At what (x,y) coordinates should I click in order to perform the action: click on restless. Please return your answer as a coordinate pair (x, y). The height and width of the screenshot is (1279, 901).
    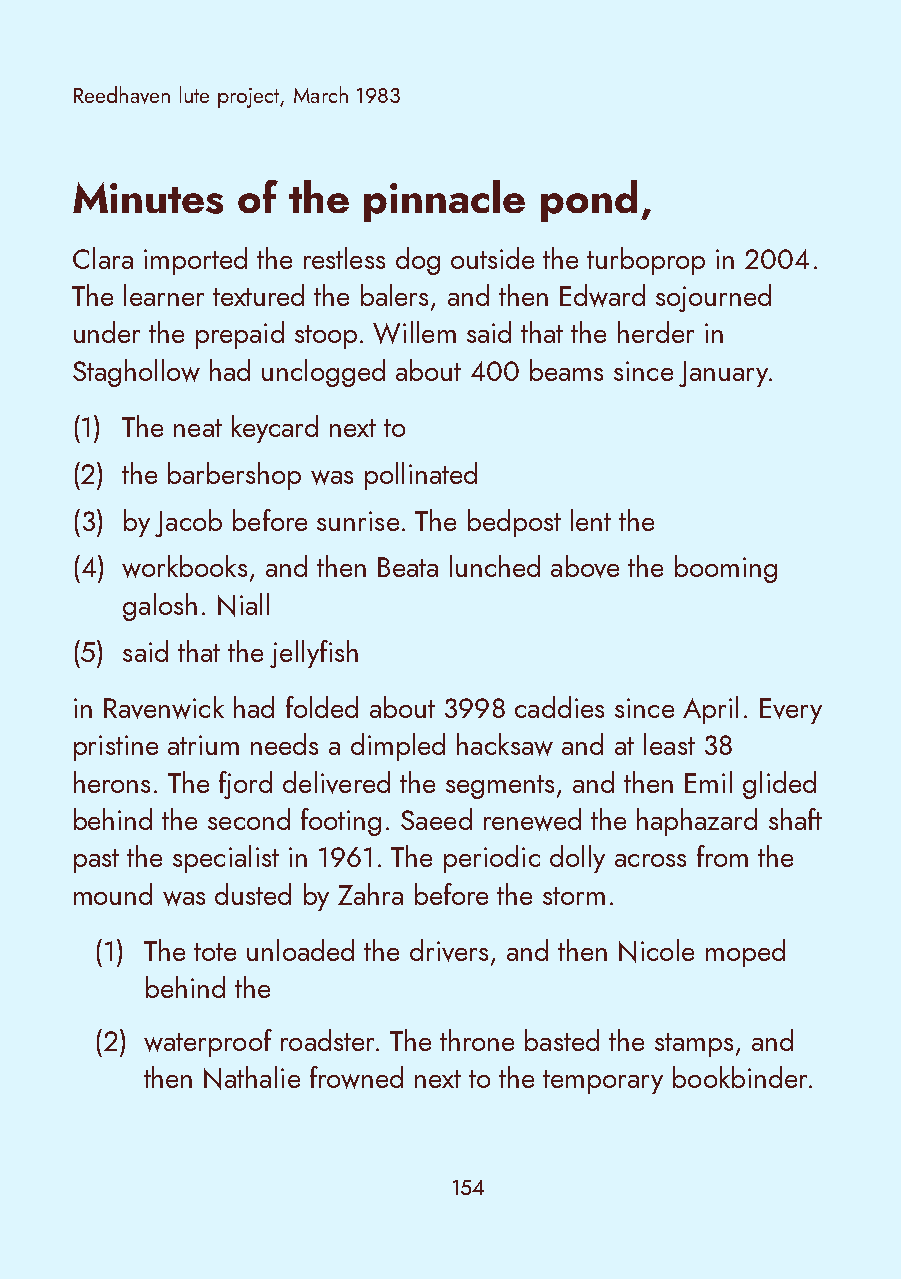
    Looking at the image, I should click on (344, 258).
